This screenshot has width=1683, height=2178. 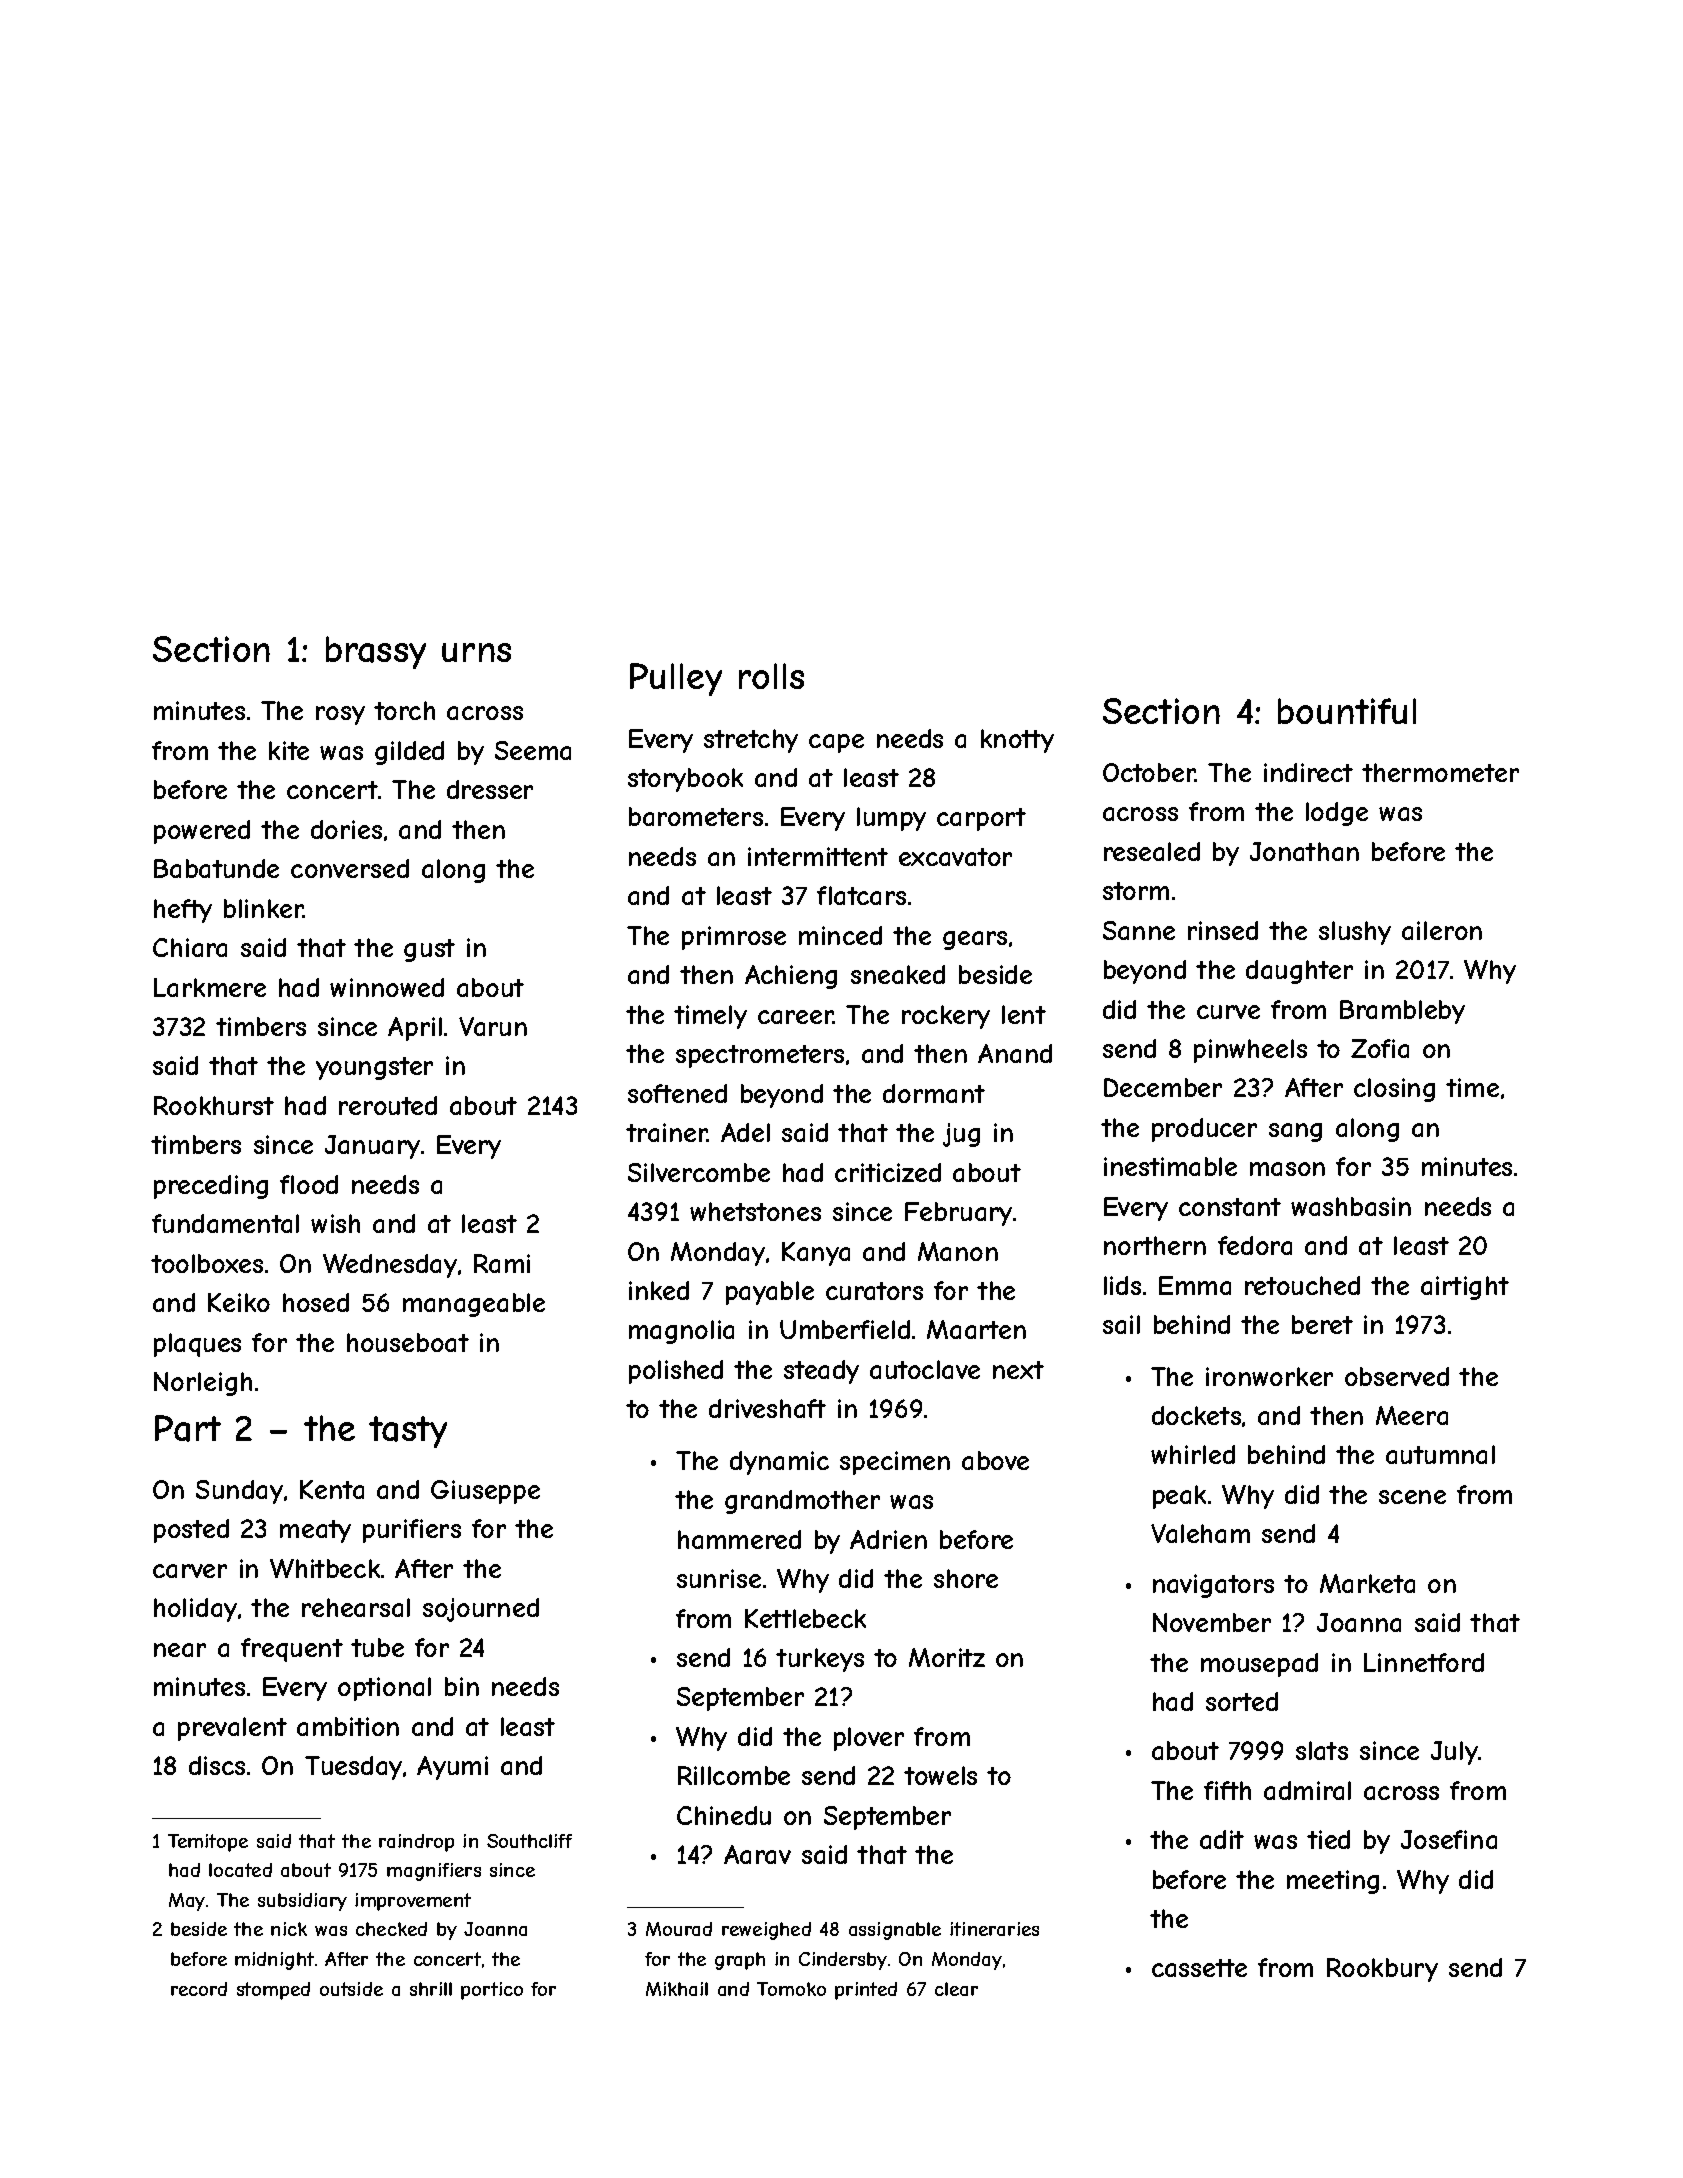 What do you see at coordinates (1442, 930) in the screenshot?
I see `aileron` at bounding box center [1442, 930].
